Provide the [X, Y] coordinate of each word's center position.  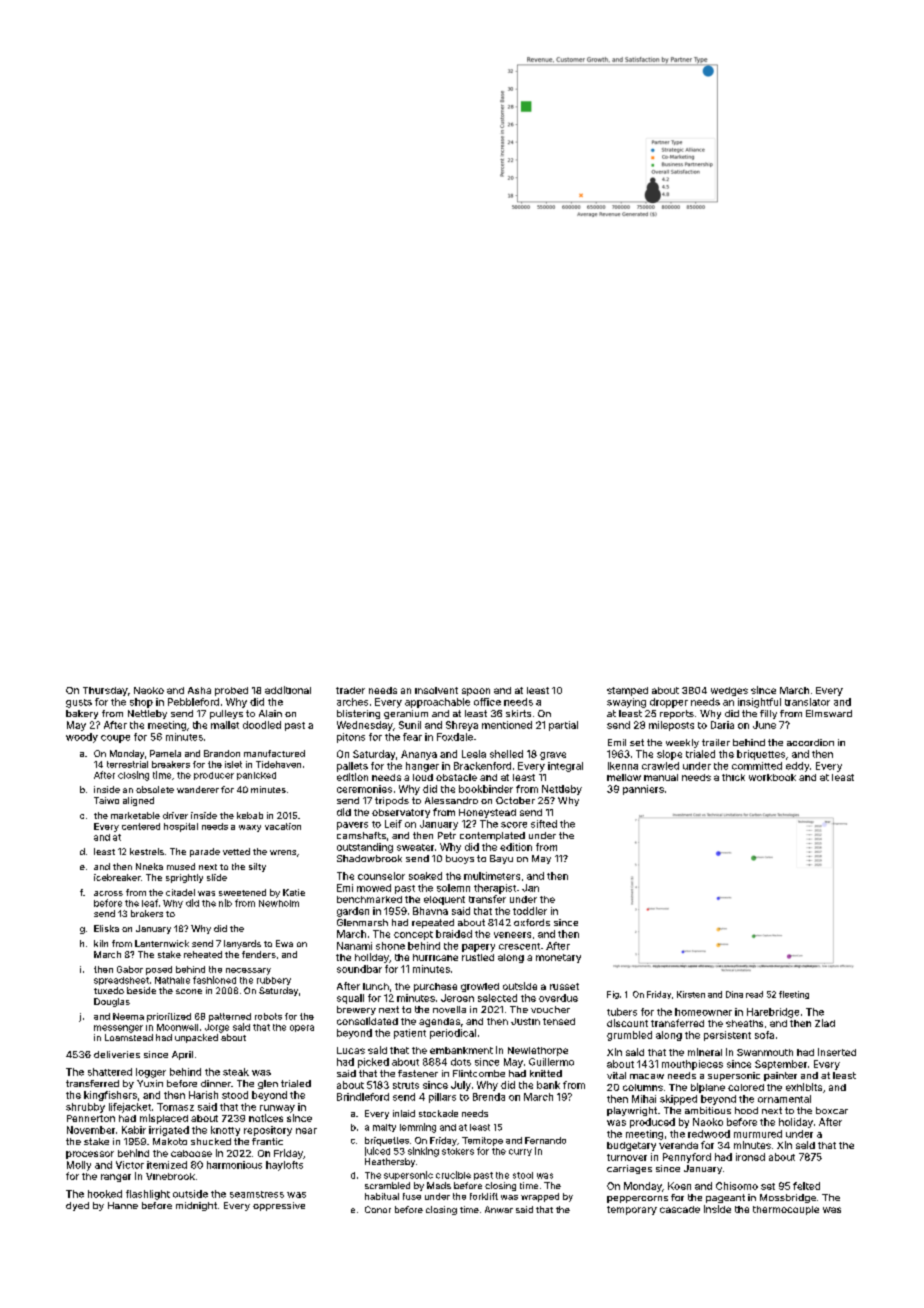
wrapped [540, 1197]
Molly [79, 1166]
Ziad [825, 1023]
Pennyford [687, 1158]
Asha [199, 690]
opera [302, 1028]
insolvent [436, 690]
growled [480, 987]
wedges [729, 691]
